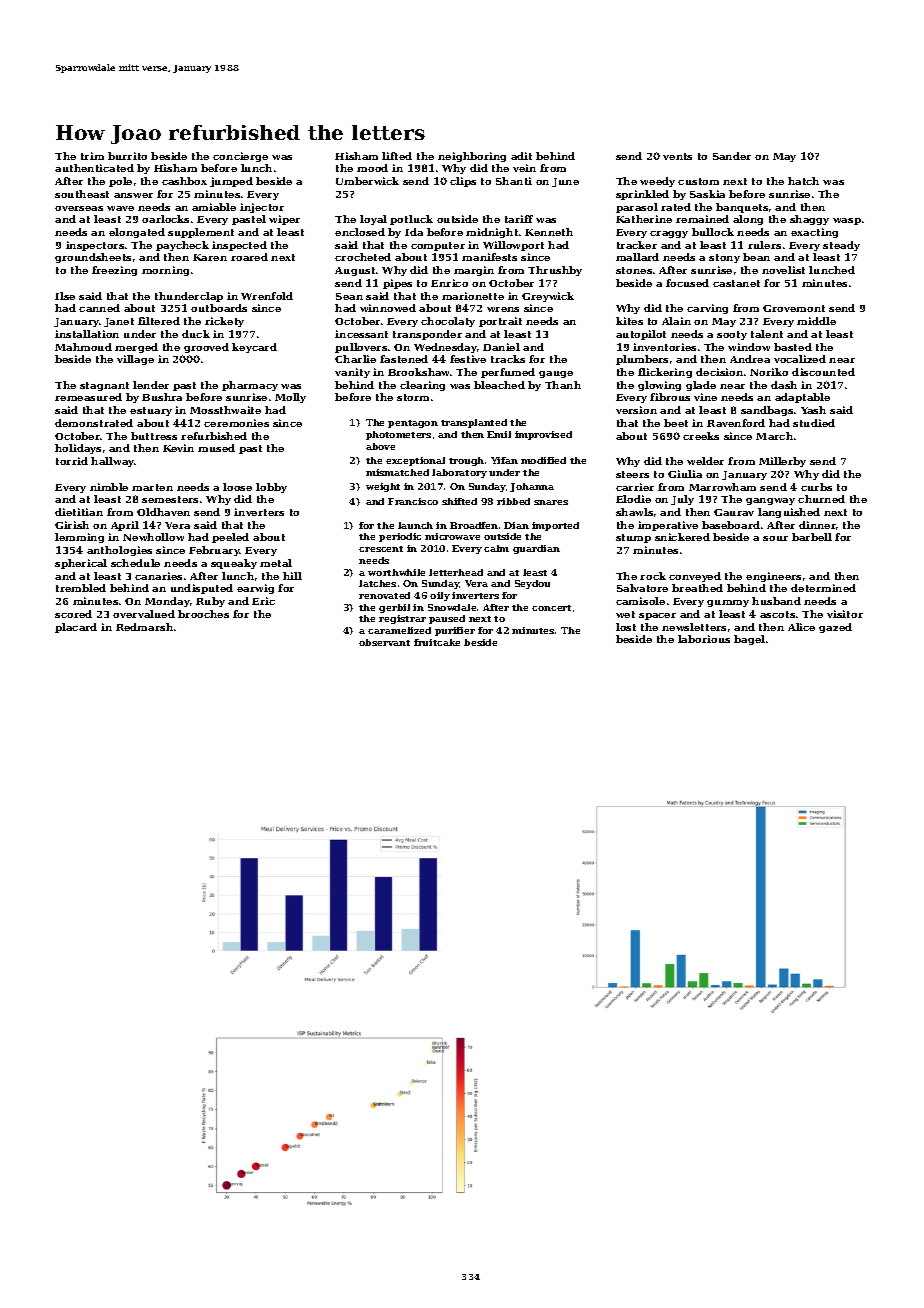 The height and width of the screenshot is (1308, 924). Describe the element at coordinates (262, 208) in the screenshot. I see `injector` at that location.
